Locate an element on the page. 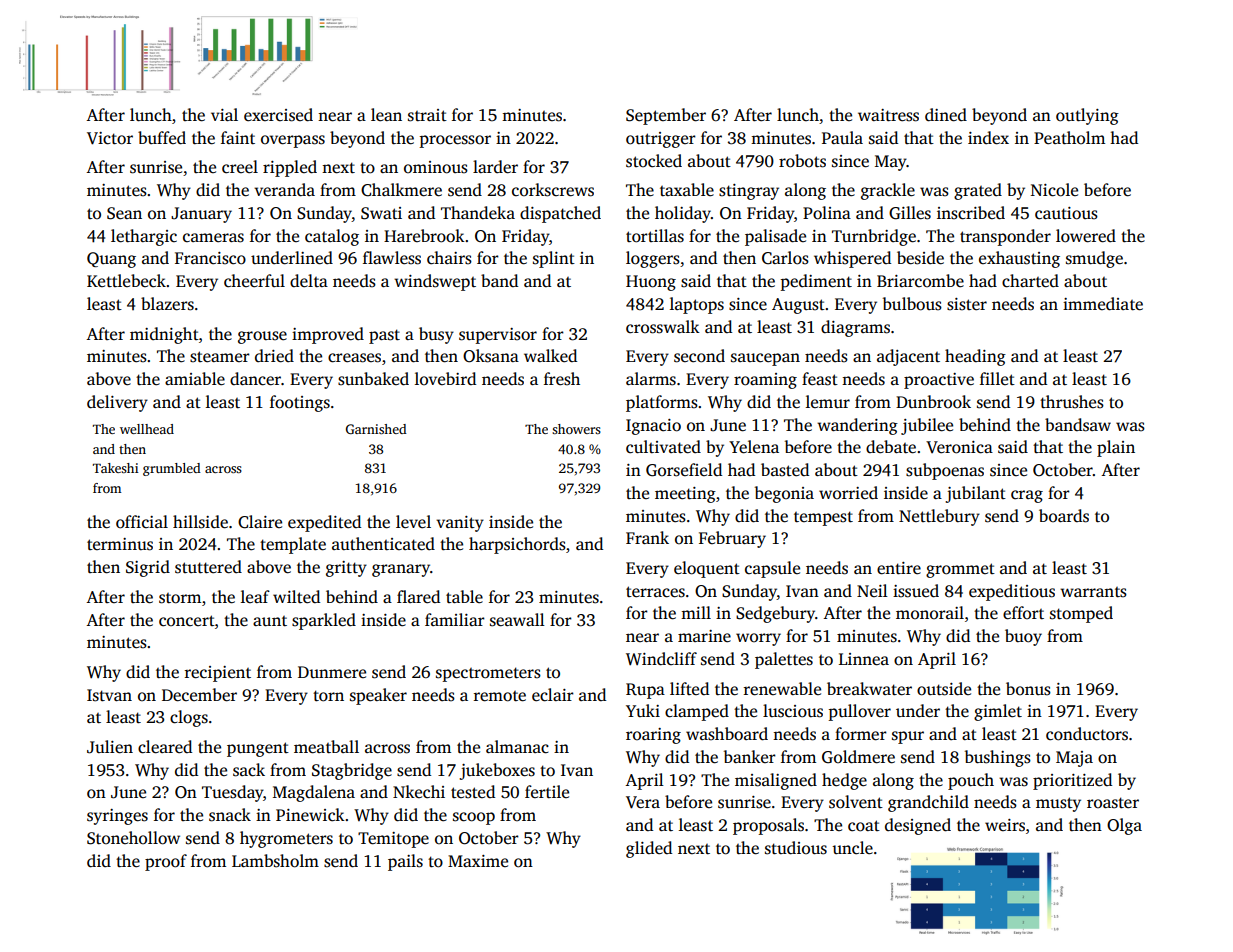 The width and height of the image is (1233, 952). musty is located at coordinates (1058, 804).
